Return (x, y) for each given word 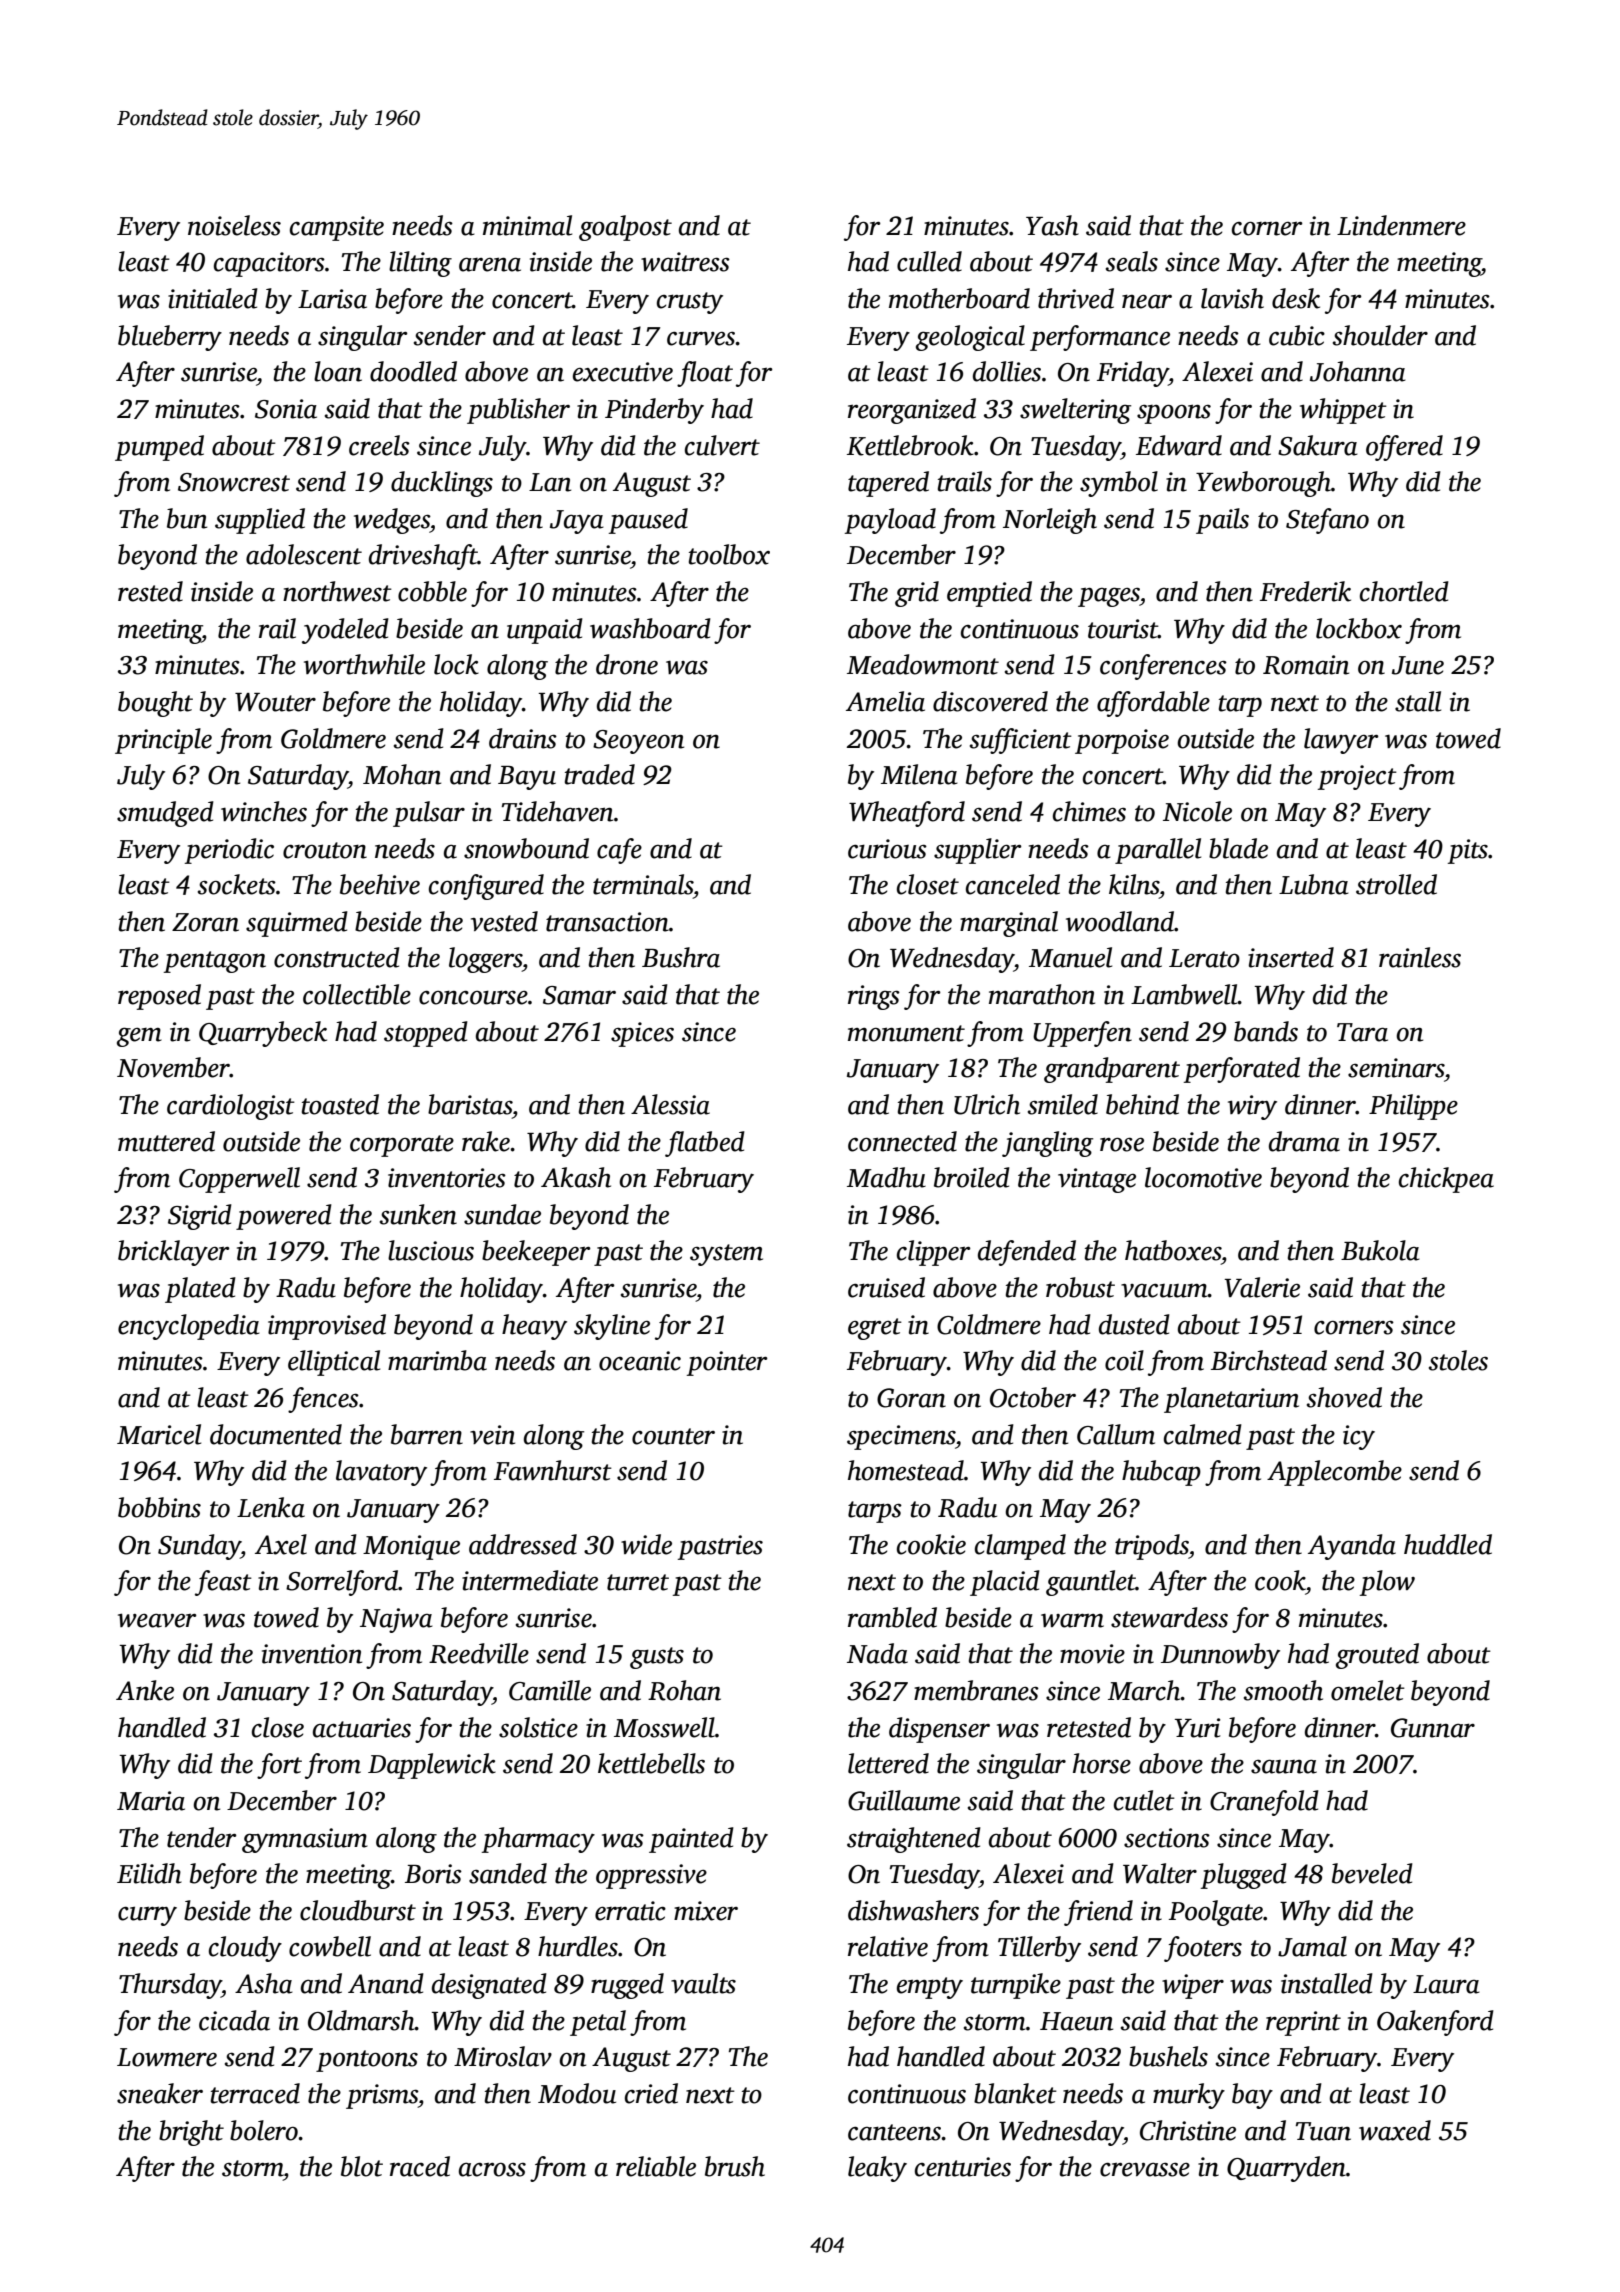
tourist (1123, 629)
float (705, 374)
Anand (386, 1983)
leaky (877, 2169)
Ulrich (987, 1104)
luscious (431, 1250)
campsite (337, 228)
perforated (1242, 1070)
